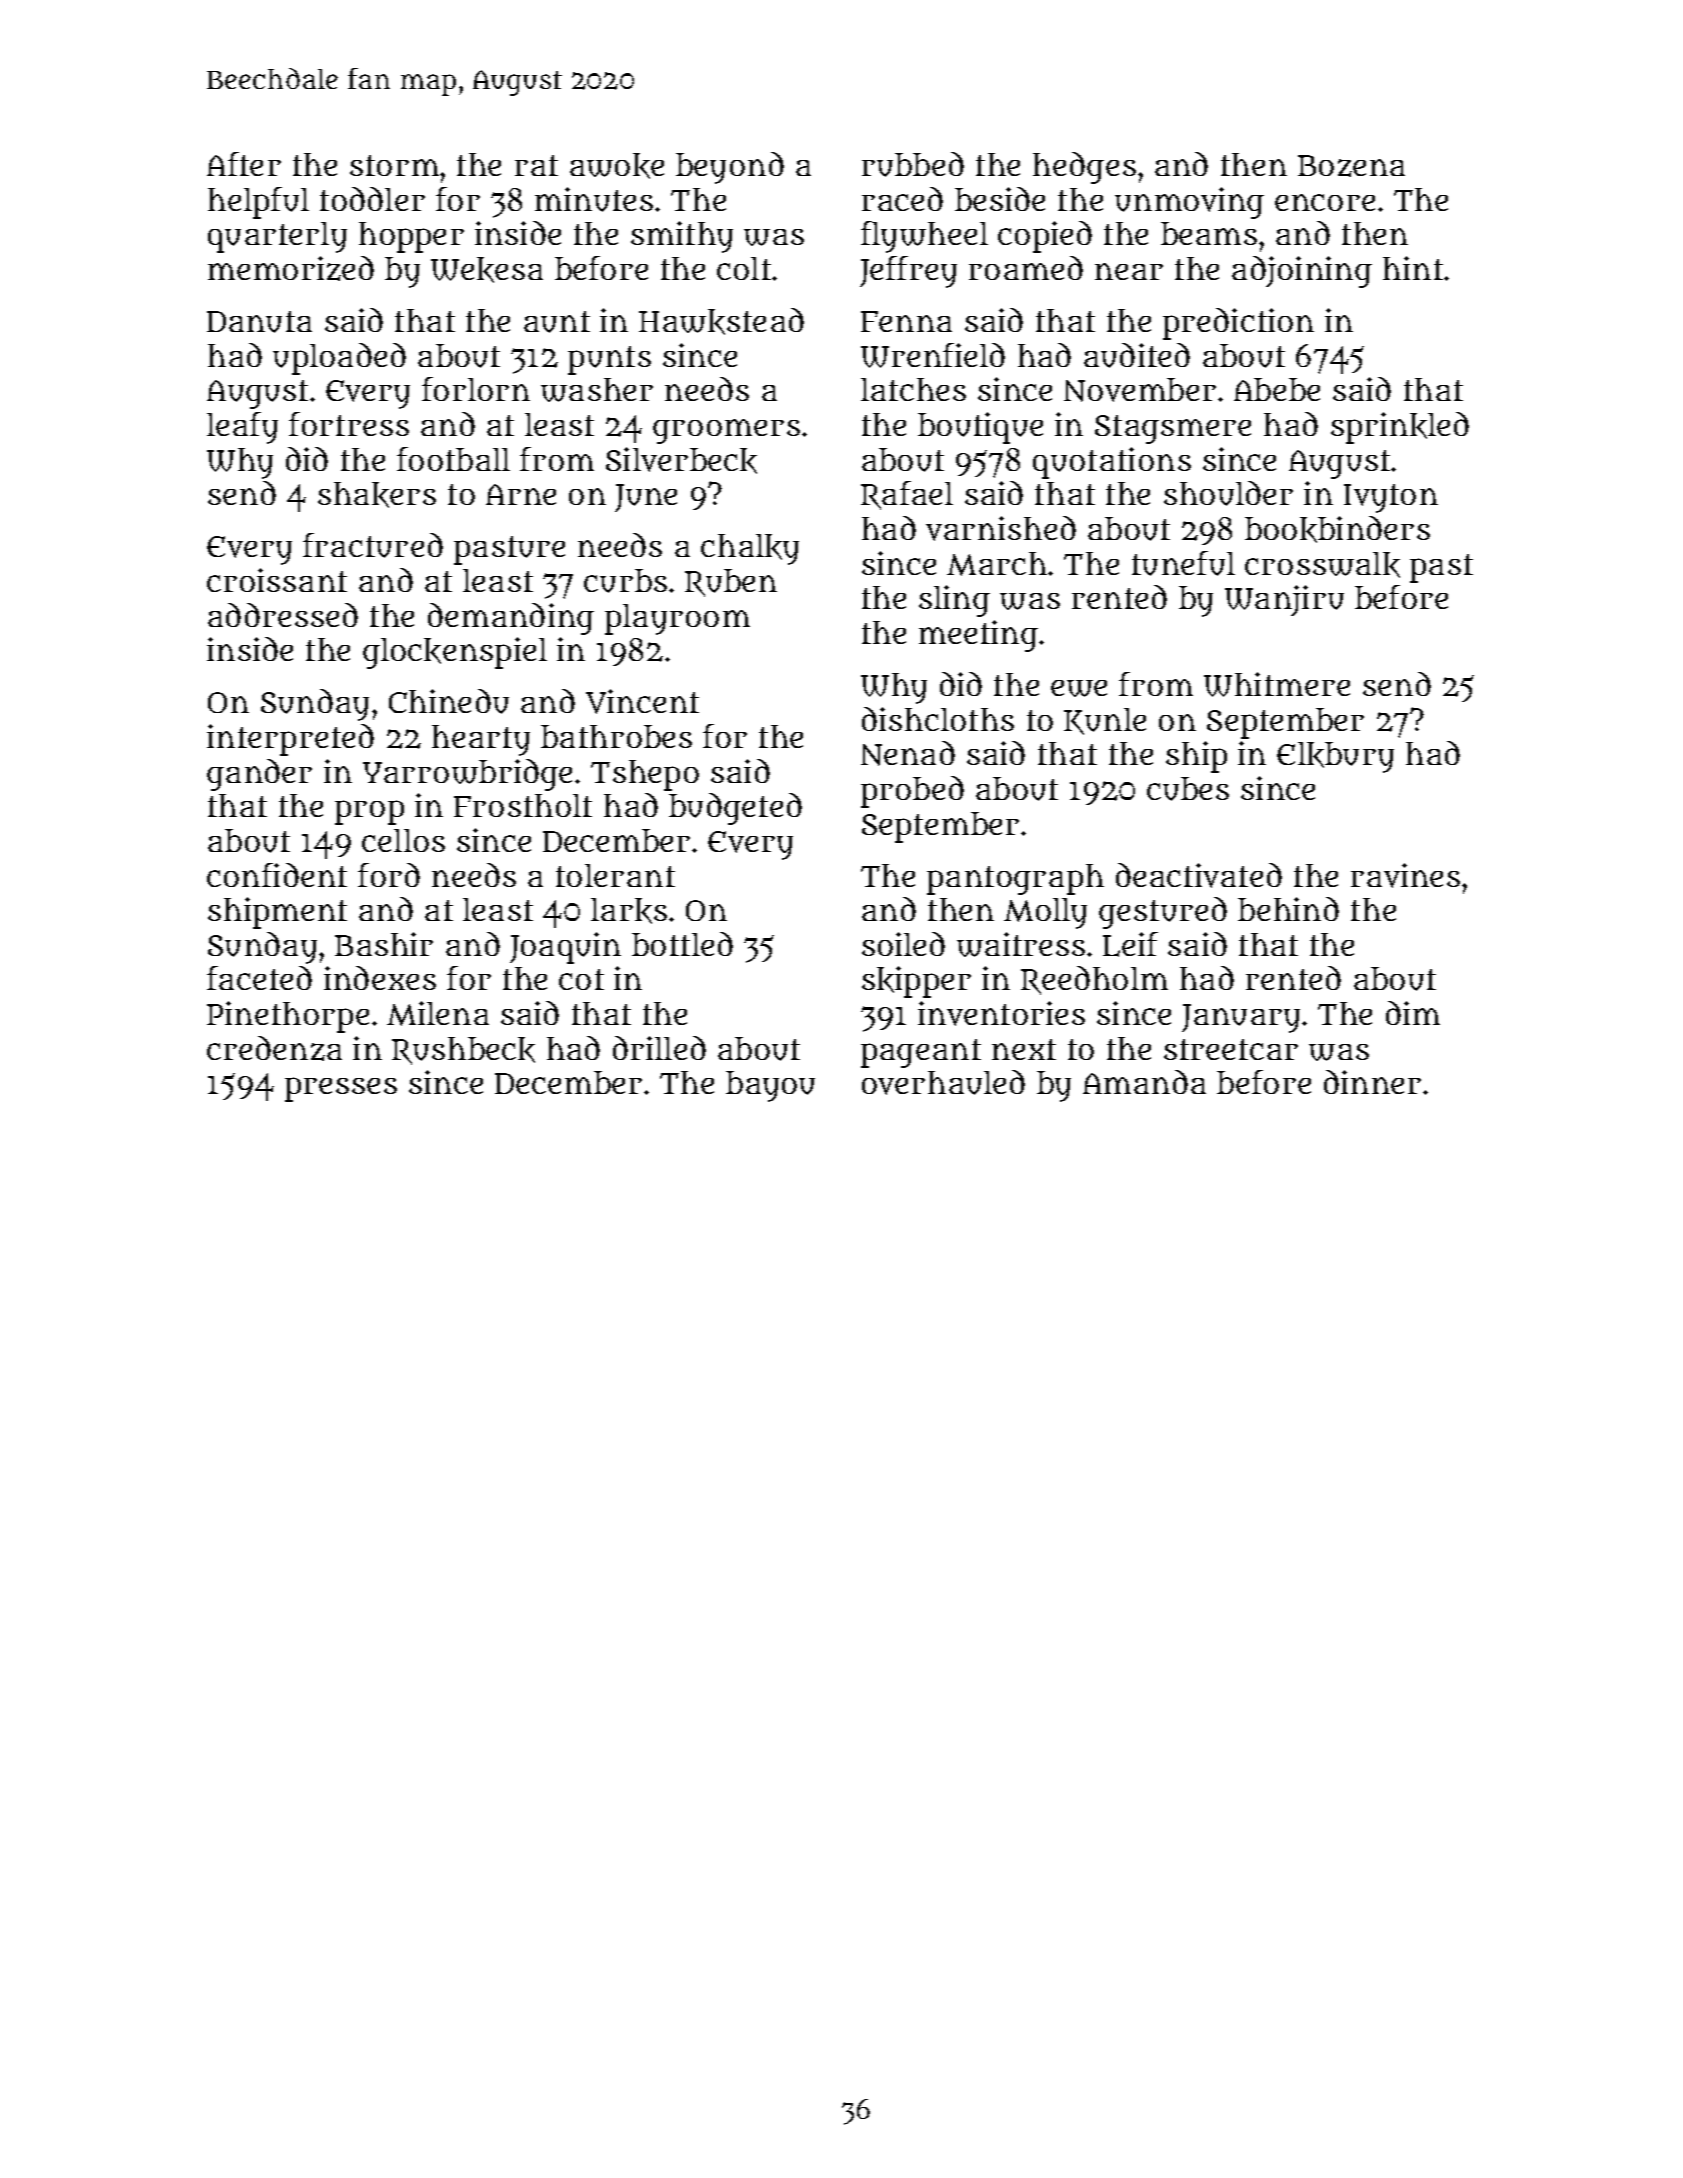 The image size is (1683, 2178). Describe the element at coordinates (594, 199) in the screenshot. I see `minutes` at that location.
